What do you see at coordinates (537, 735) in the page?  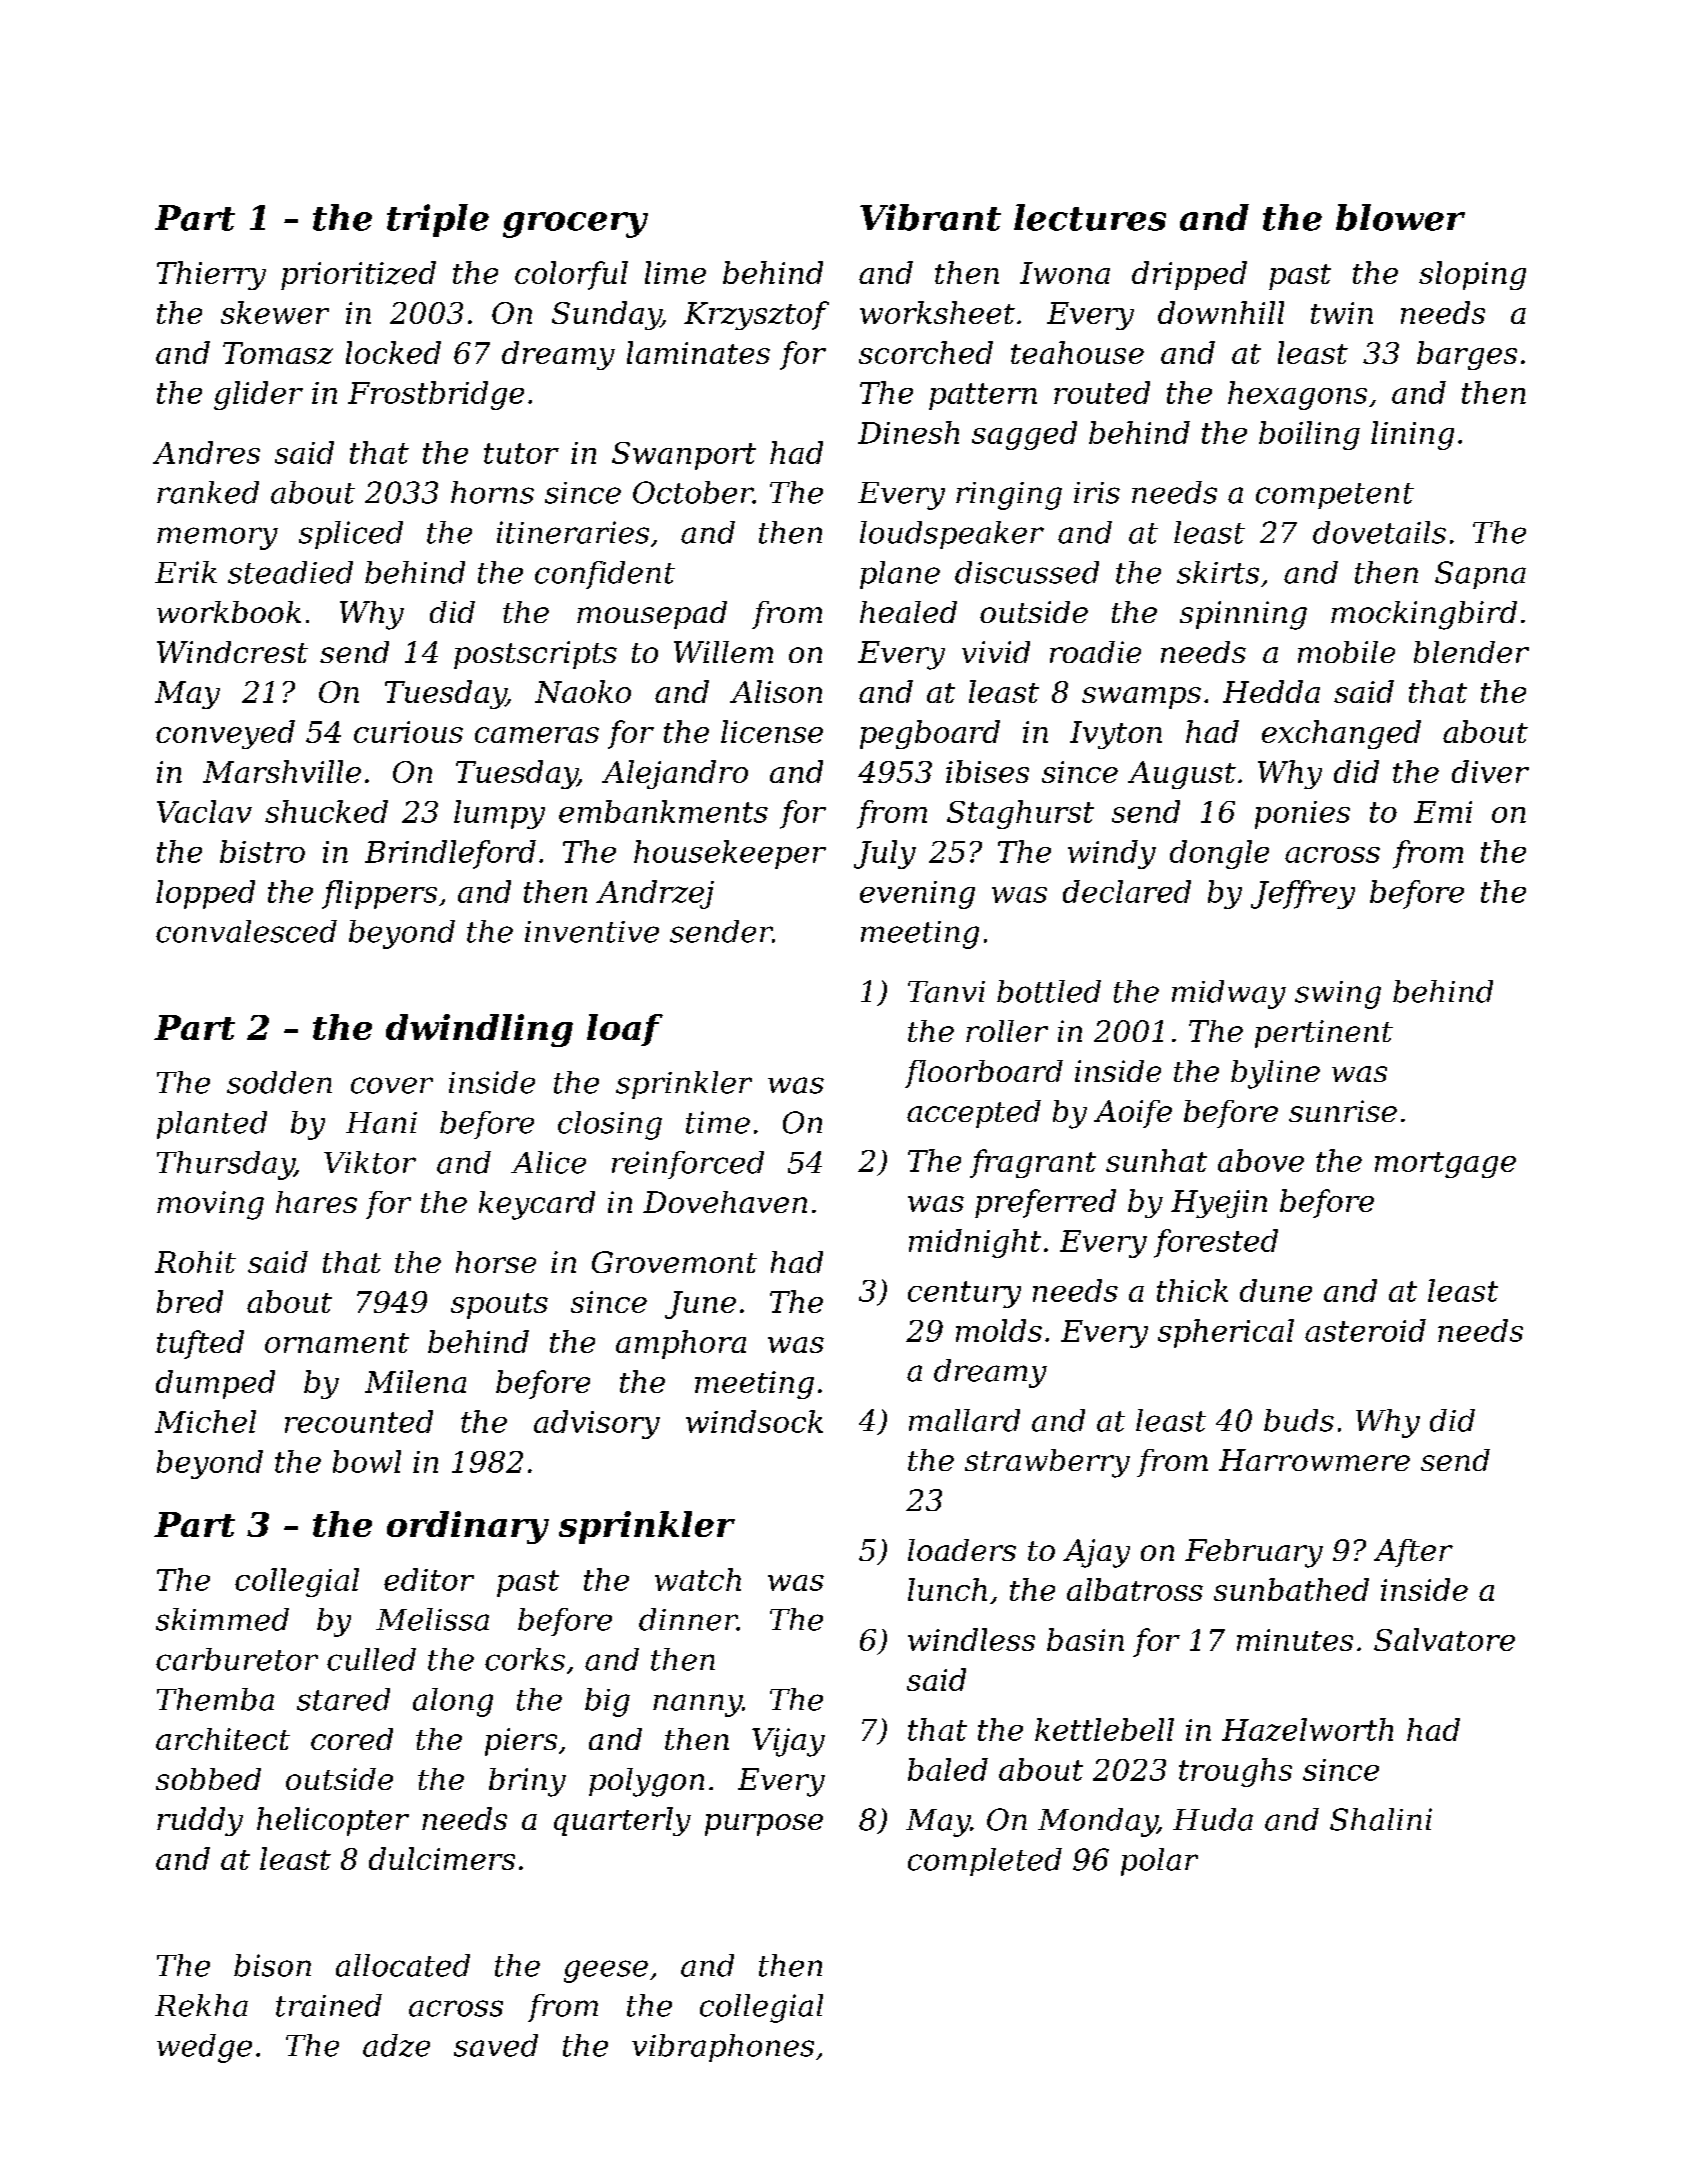 I see `cameras` at bounding box center [537, 735].
